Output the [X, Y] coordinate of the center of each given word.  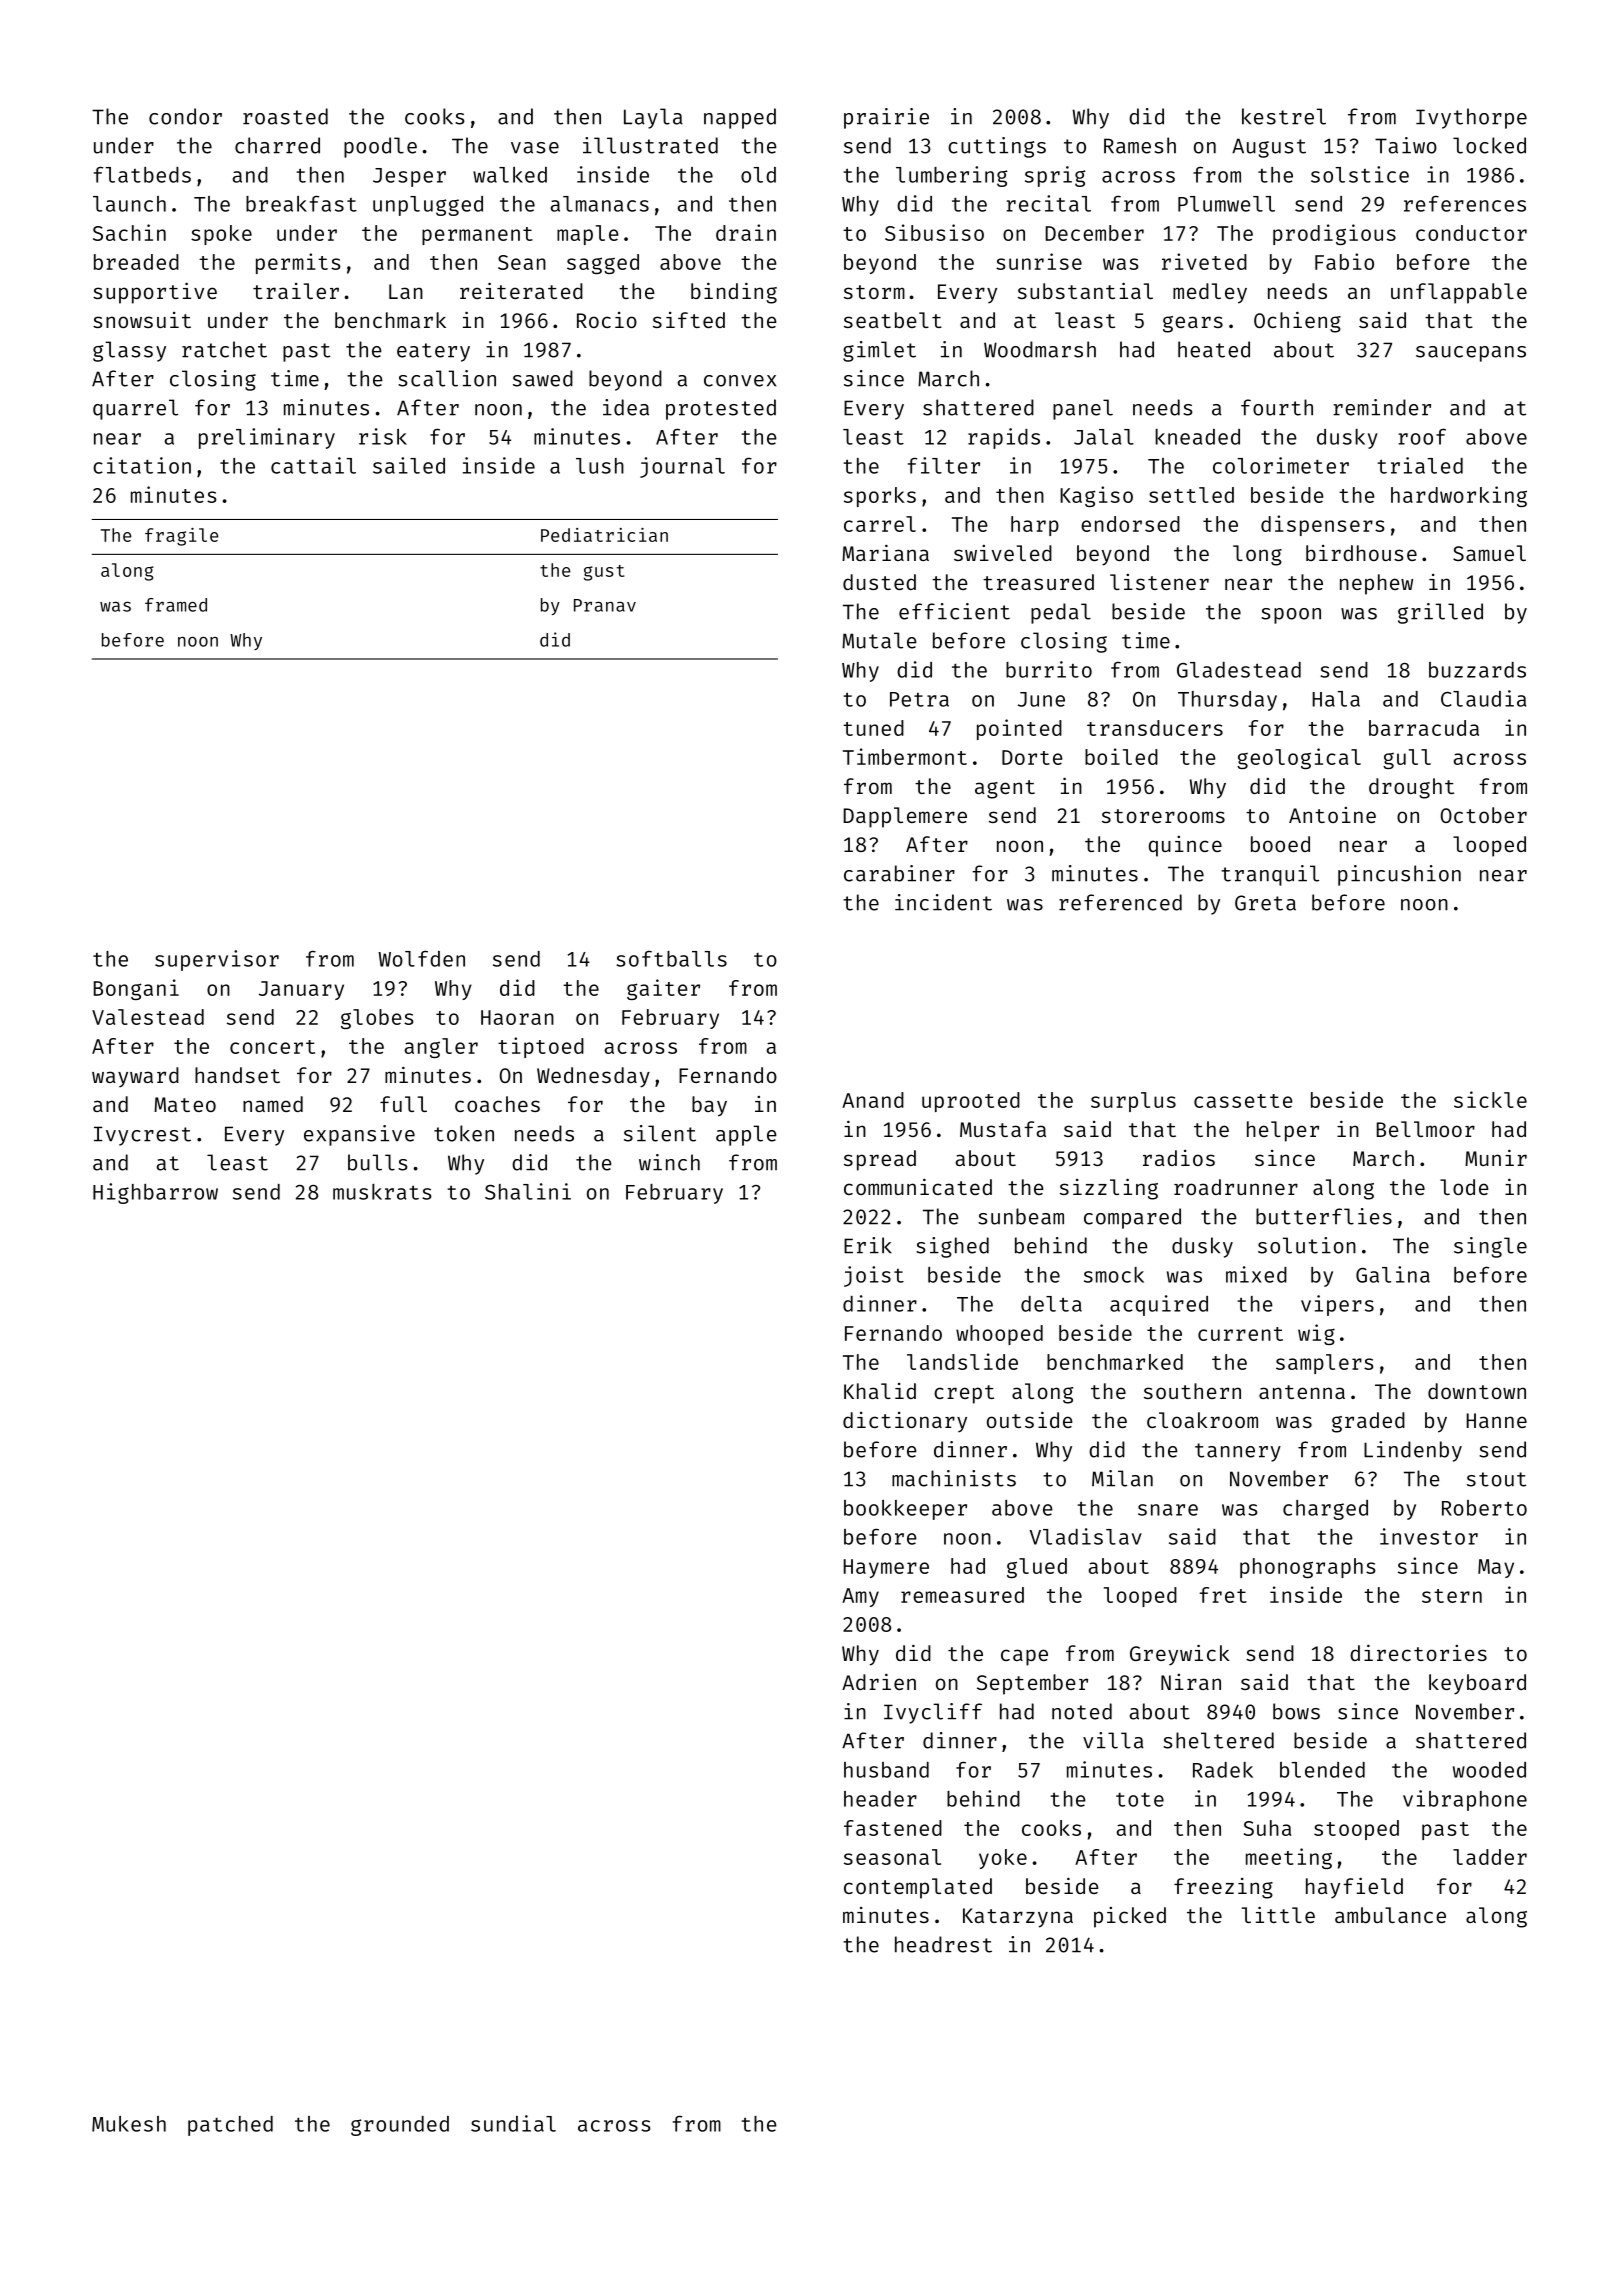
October [1484, 815]
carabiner [899, 873]
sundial [513, 2123]
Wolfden [421, 958]
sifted [689, 320]
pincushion [1399, 875]
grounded [400, 2126]
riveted [1204, 261]
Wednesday [593, 1077]
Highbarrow [155, 1193]
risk [383, 436]
